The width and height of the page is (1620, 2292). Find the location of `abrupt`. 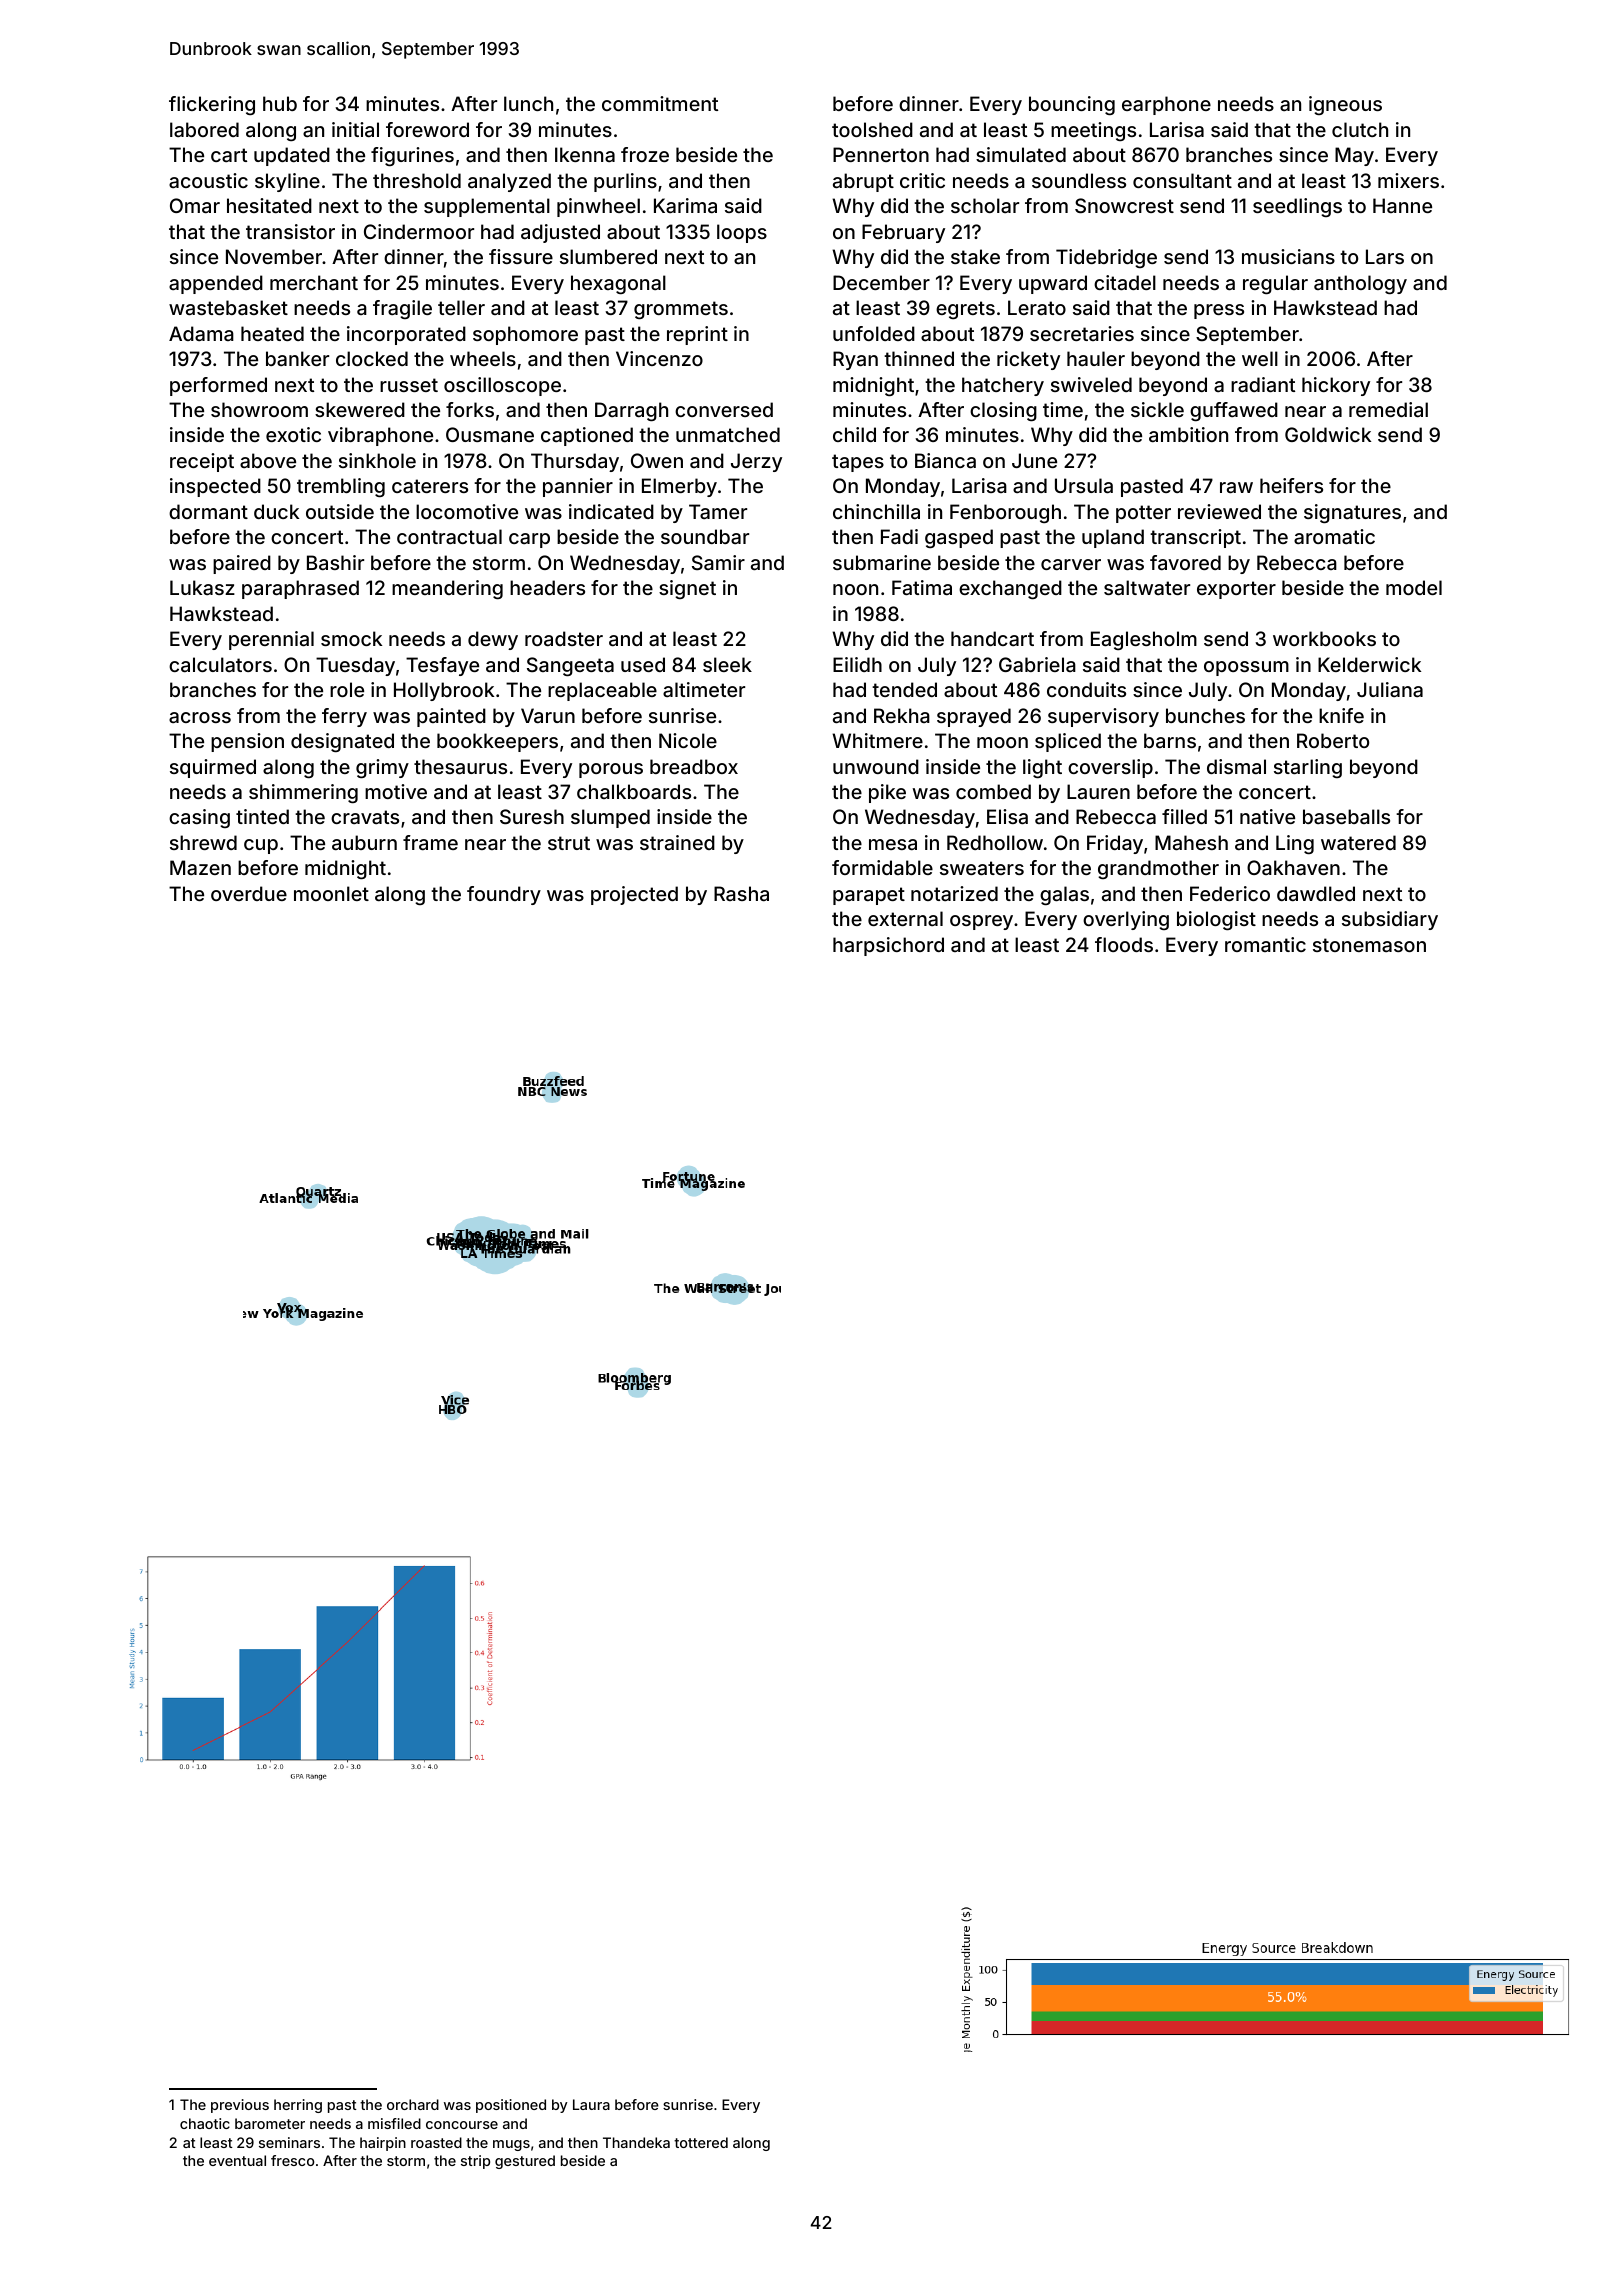

abrupt is located at coordinates (863, 182).
